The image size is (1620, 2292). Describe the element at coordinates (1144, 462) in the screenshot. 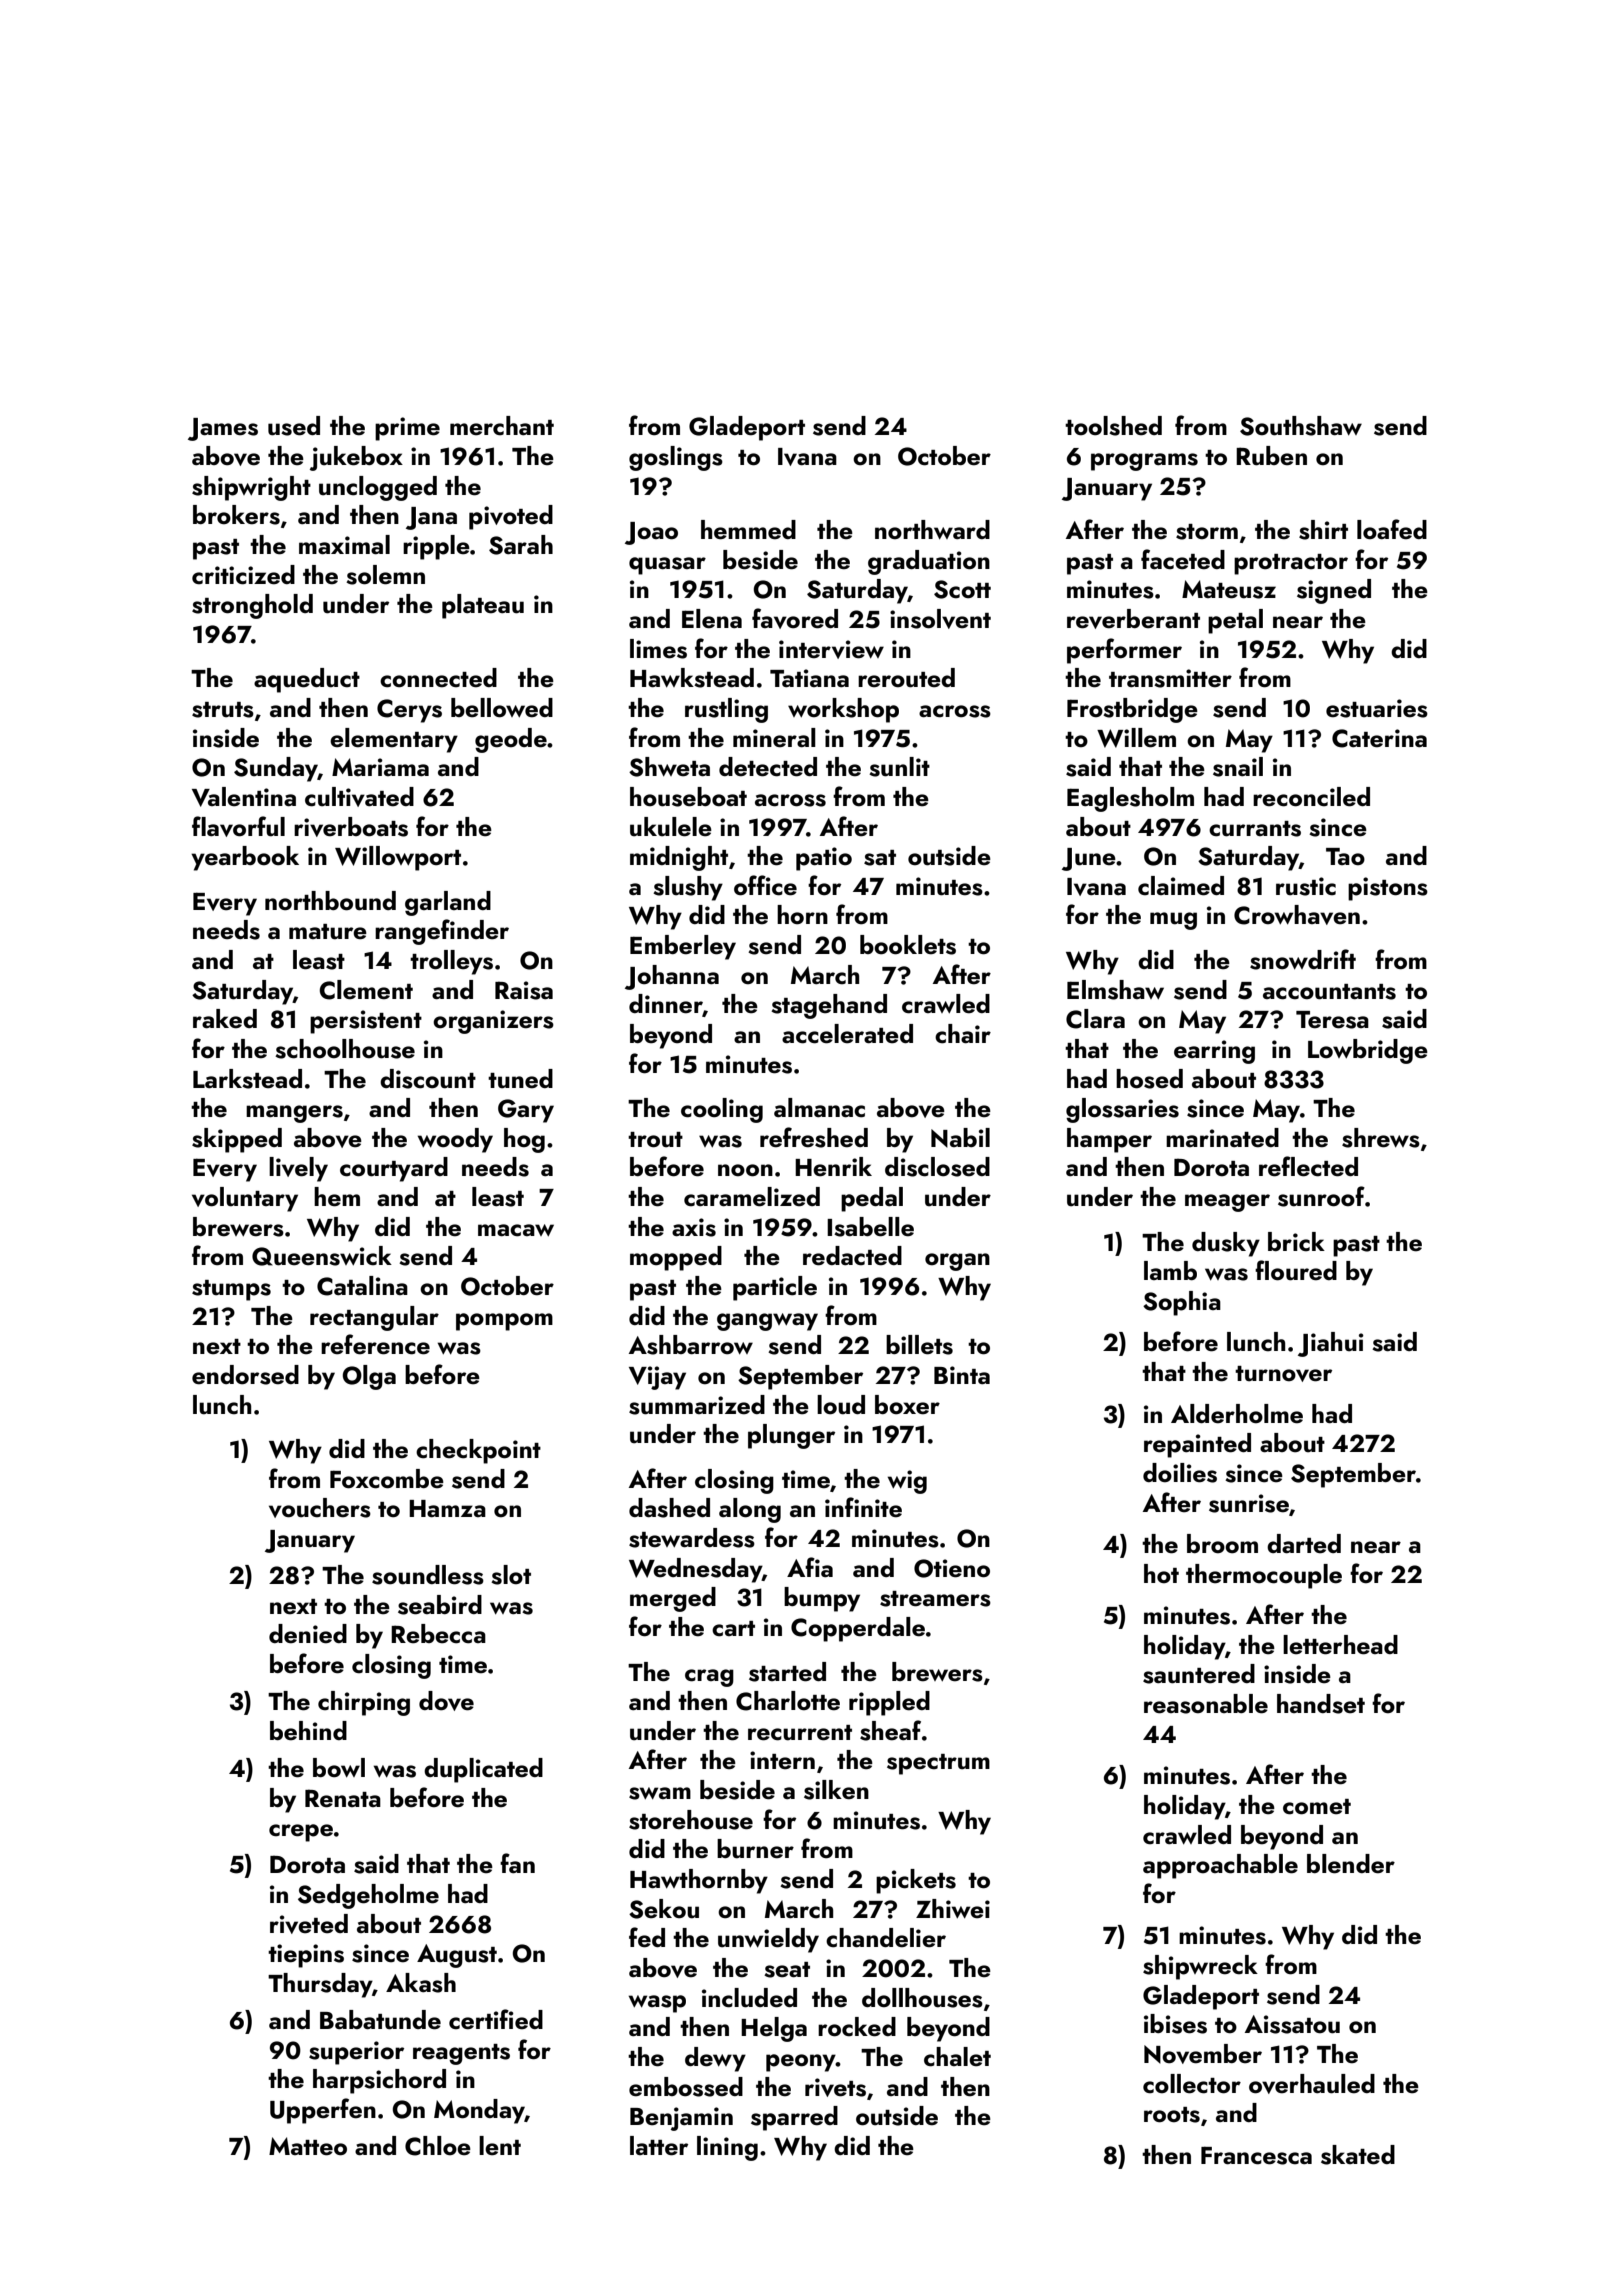

I see `programs` at that location.
